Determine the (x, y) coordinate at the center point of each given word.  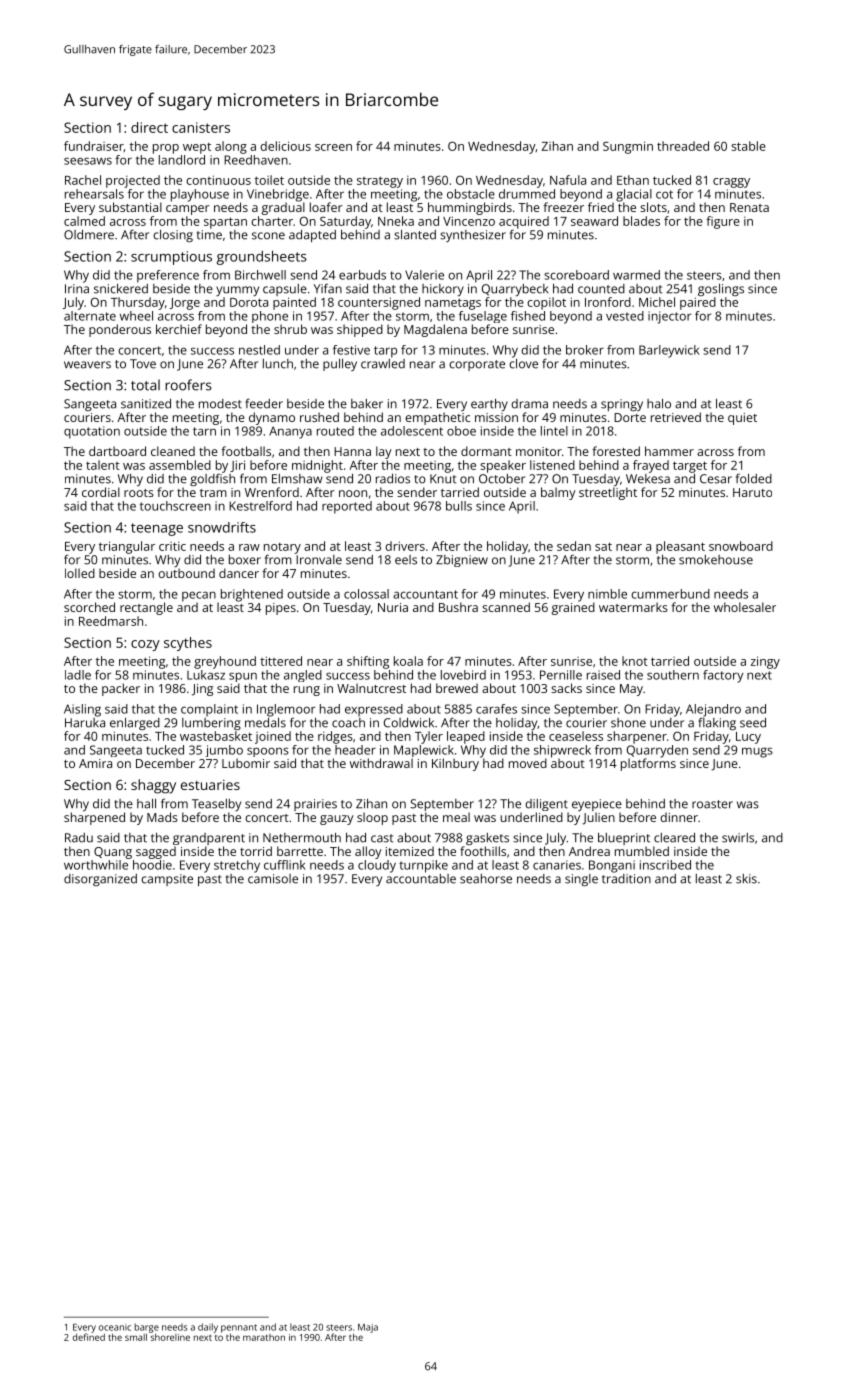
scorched (89, 607)
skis (746, 879)
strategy (380, 182)
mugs (757, 752)
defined (89, 1337)
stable (748, 146)
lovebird (463, 675)
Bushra (458, 607)
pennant (239, 1328)
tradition (626, 879)
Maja (368, 1328)
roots (139, 493)
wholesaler (745, 607)
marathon (264, 1337)
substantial (130, 207)
